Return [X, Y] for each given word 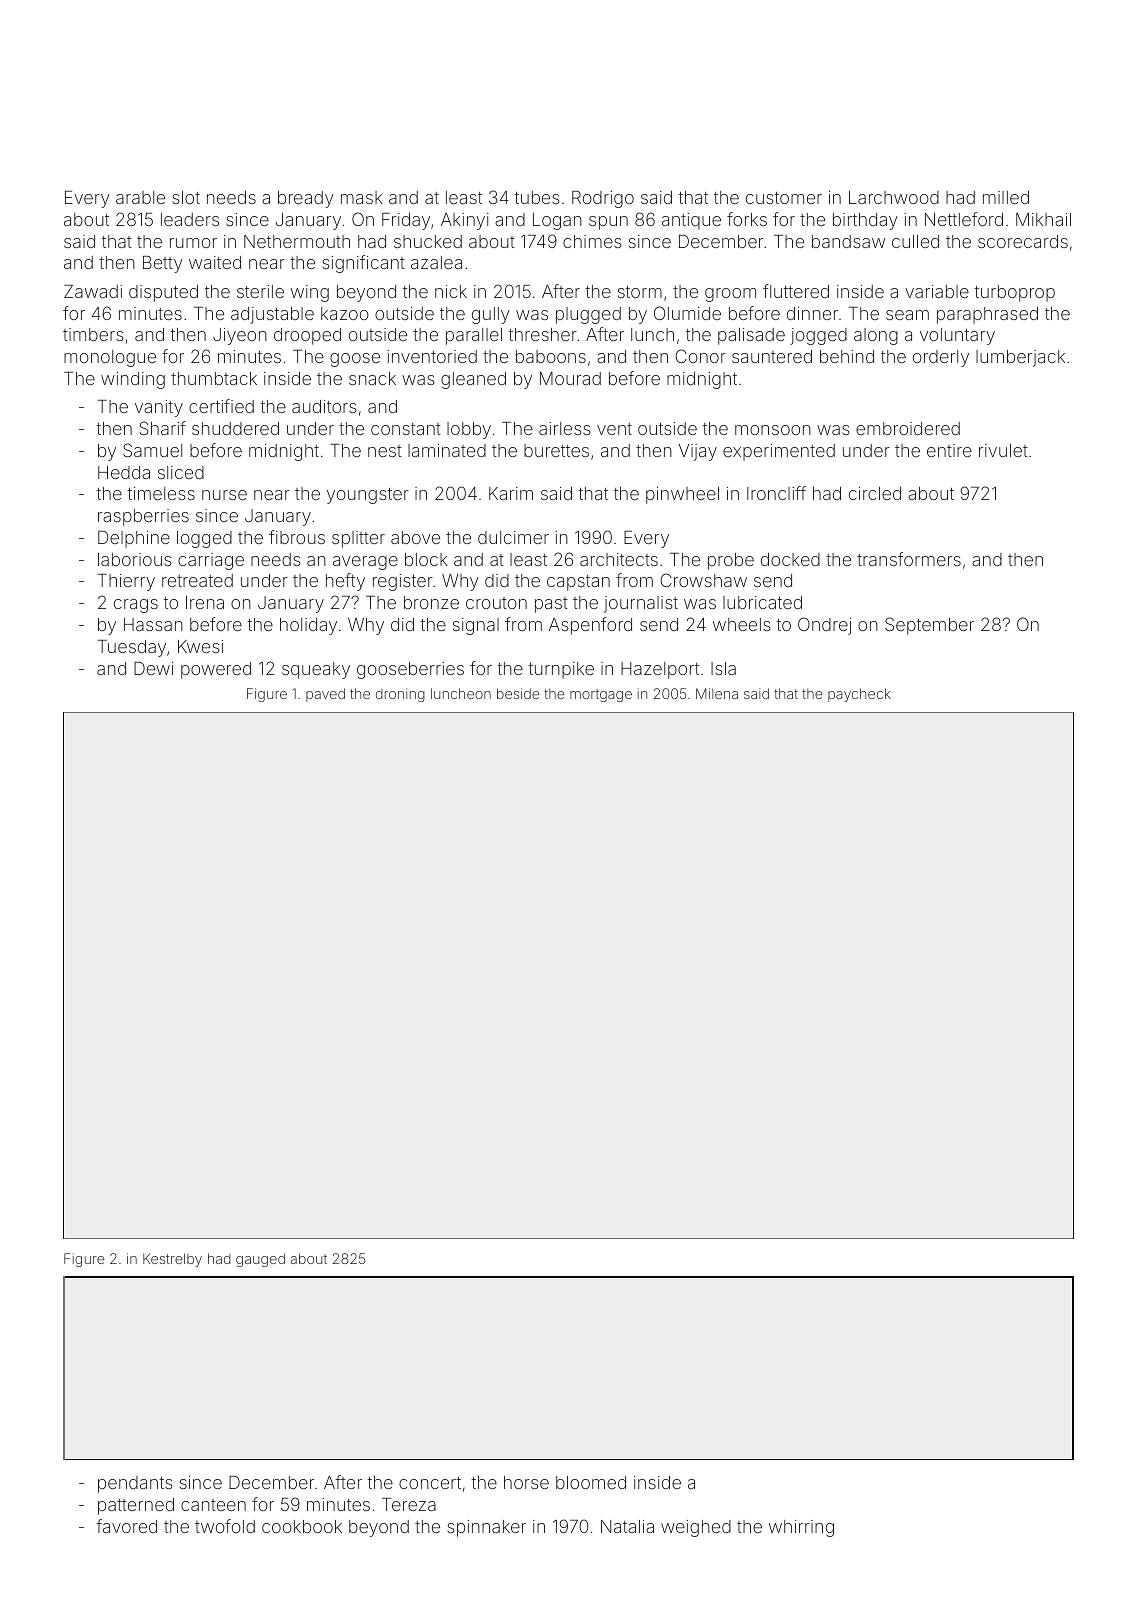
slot [186, 197]
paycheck [859, 695]
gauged [260, 1260]
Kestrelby [172, 1260]
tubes [537, 197]
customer [784, 198]
